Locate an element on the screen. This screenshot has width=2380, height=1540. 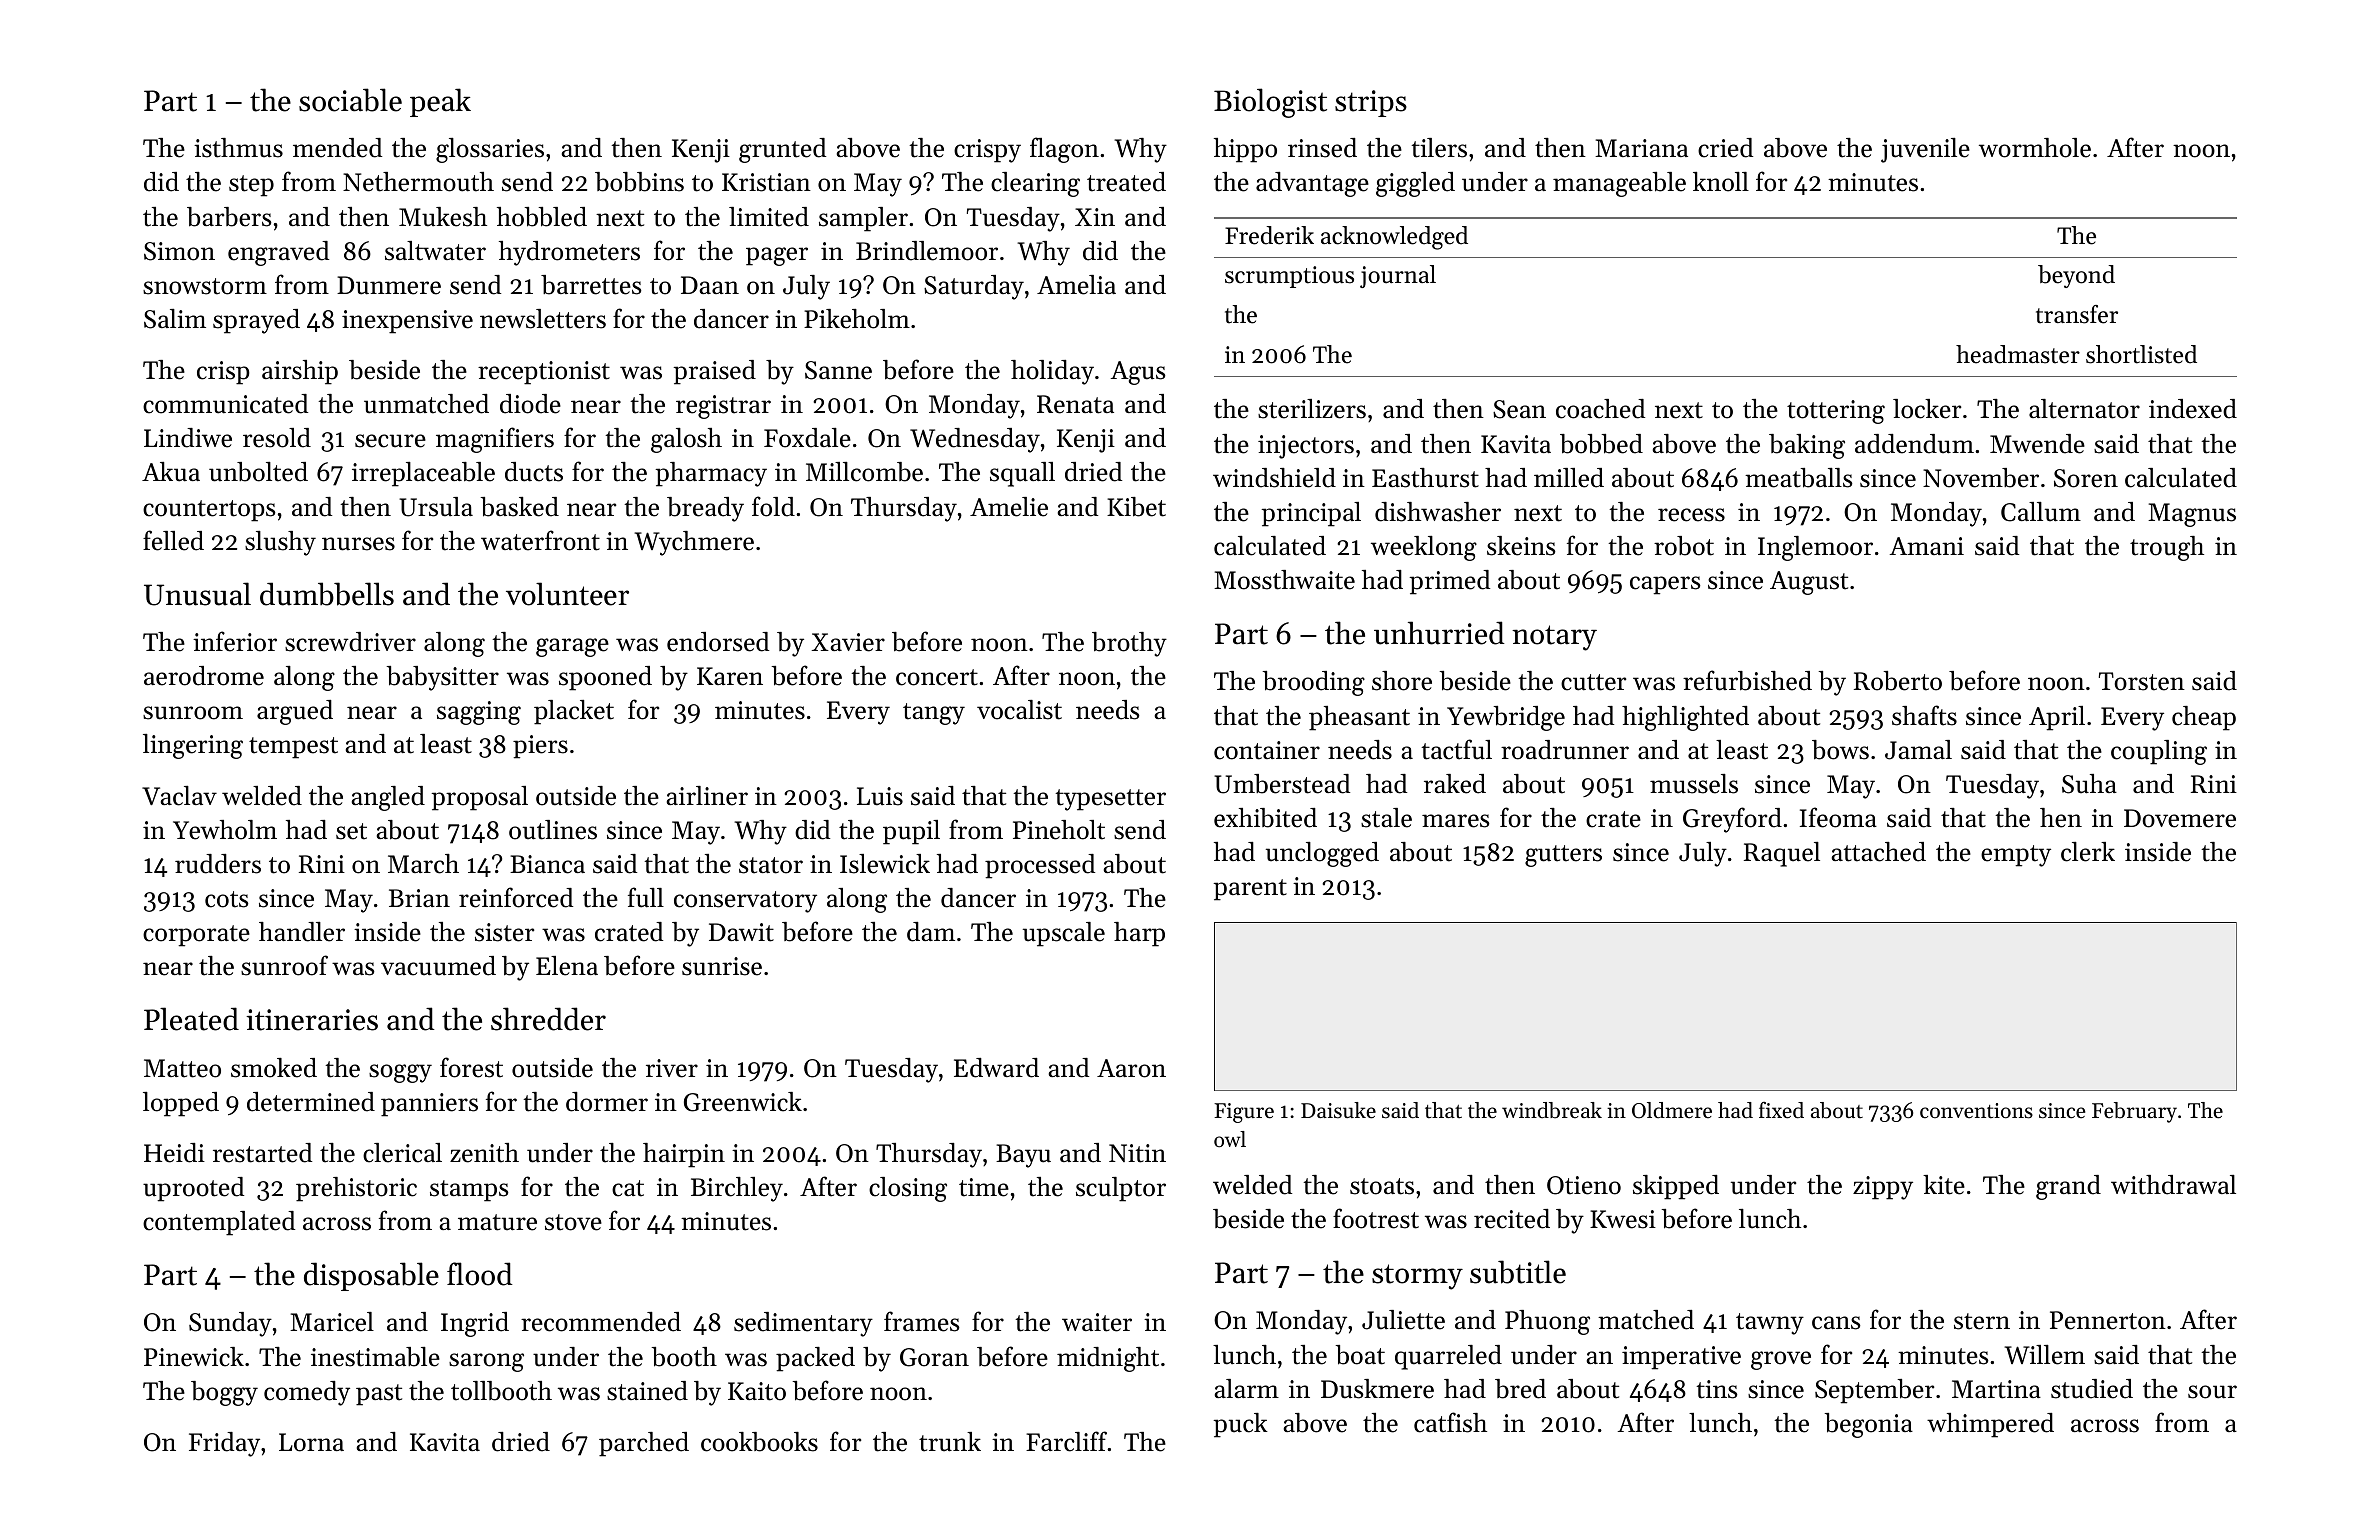
treated is located at coordinates (1126, 182).
